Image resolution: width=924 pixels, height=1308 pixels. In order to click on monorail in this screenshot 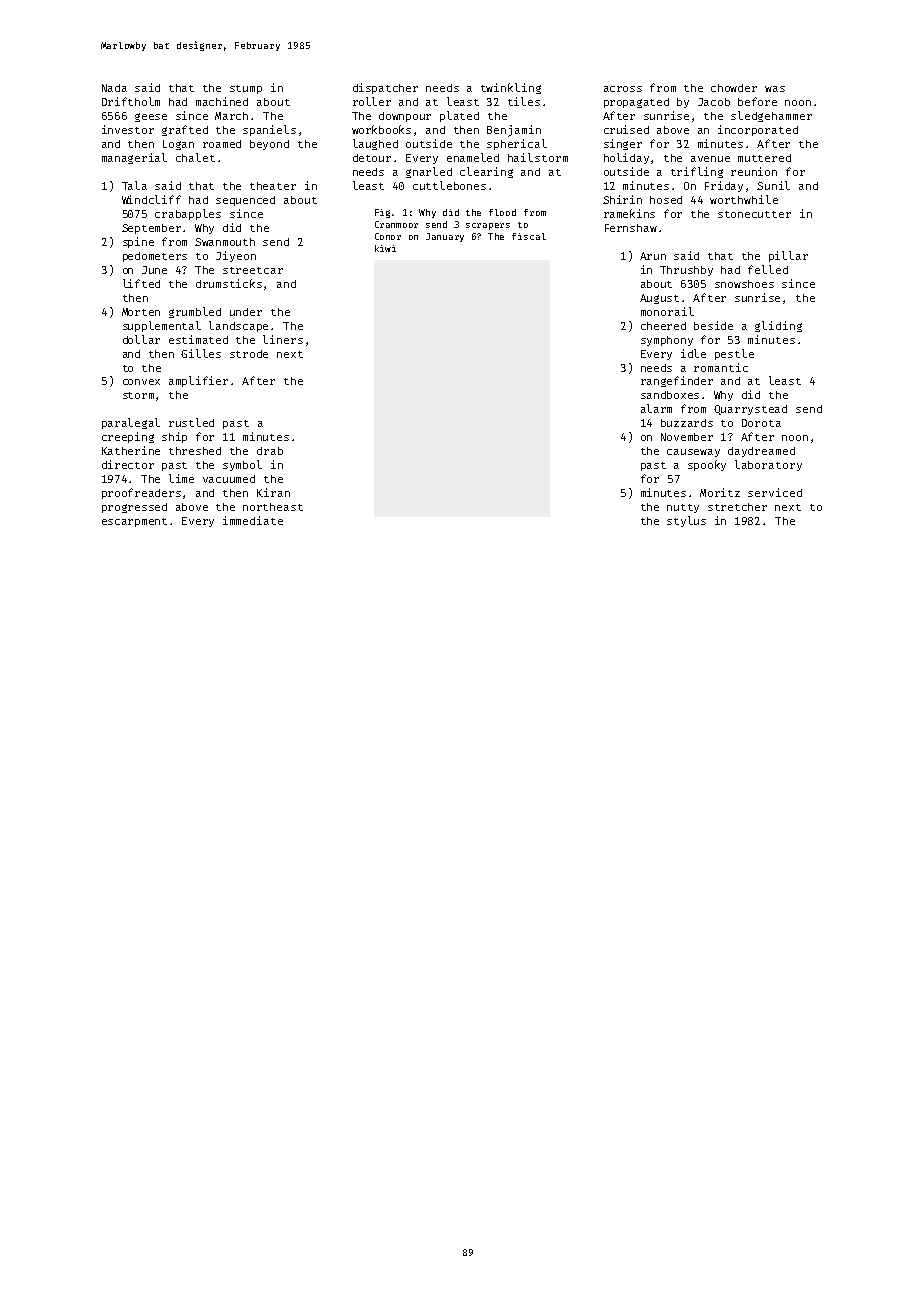, I will do `click(667, 311)`.
